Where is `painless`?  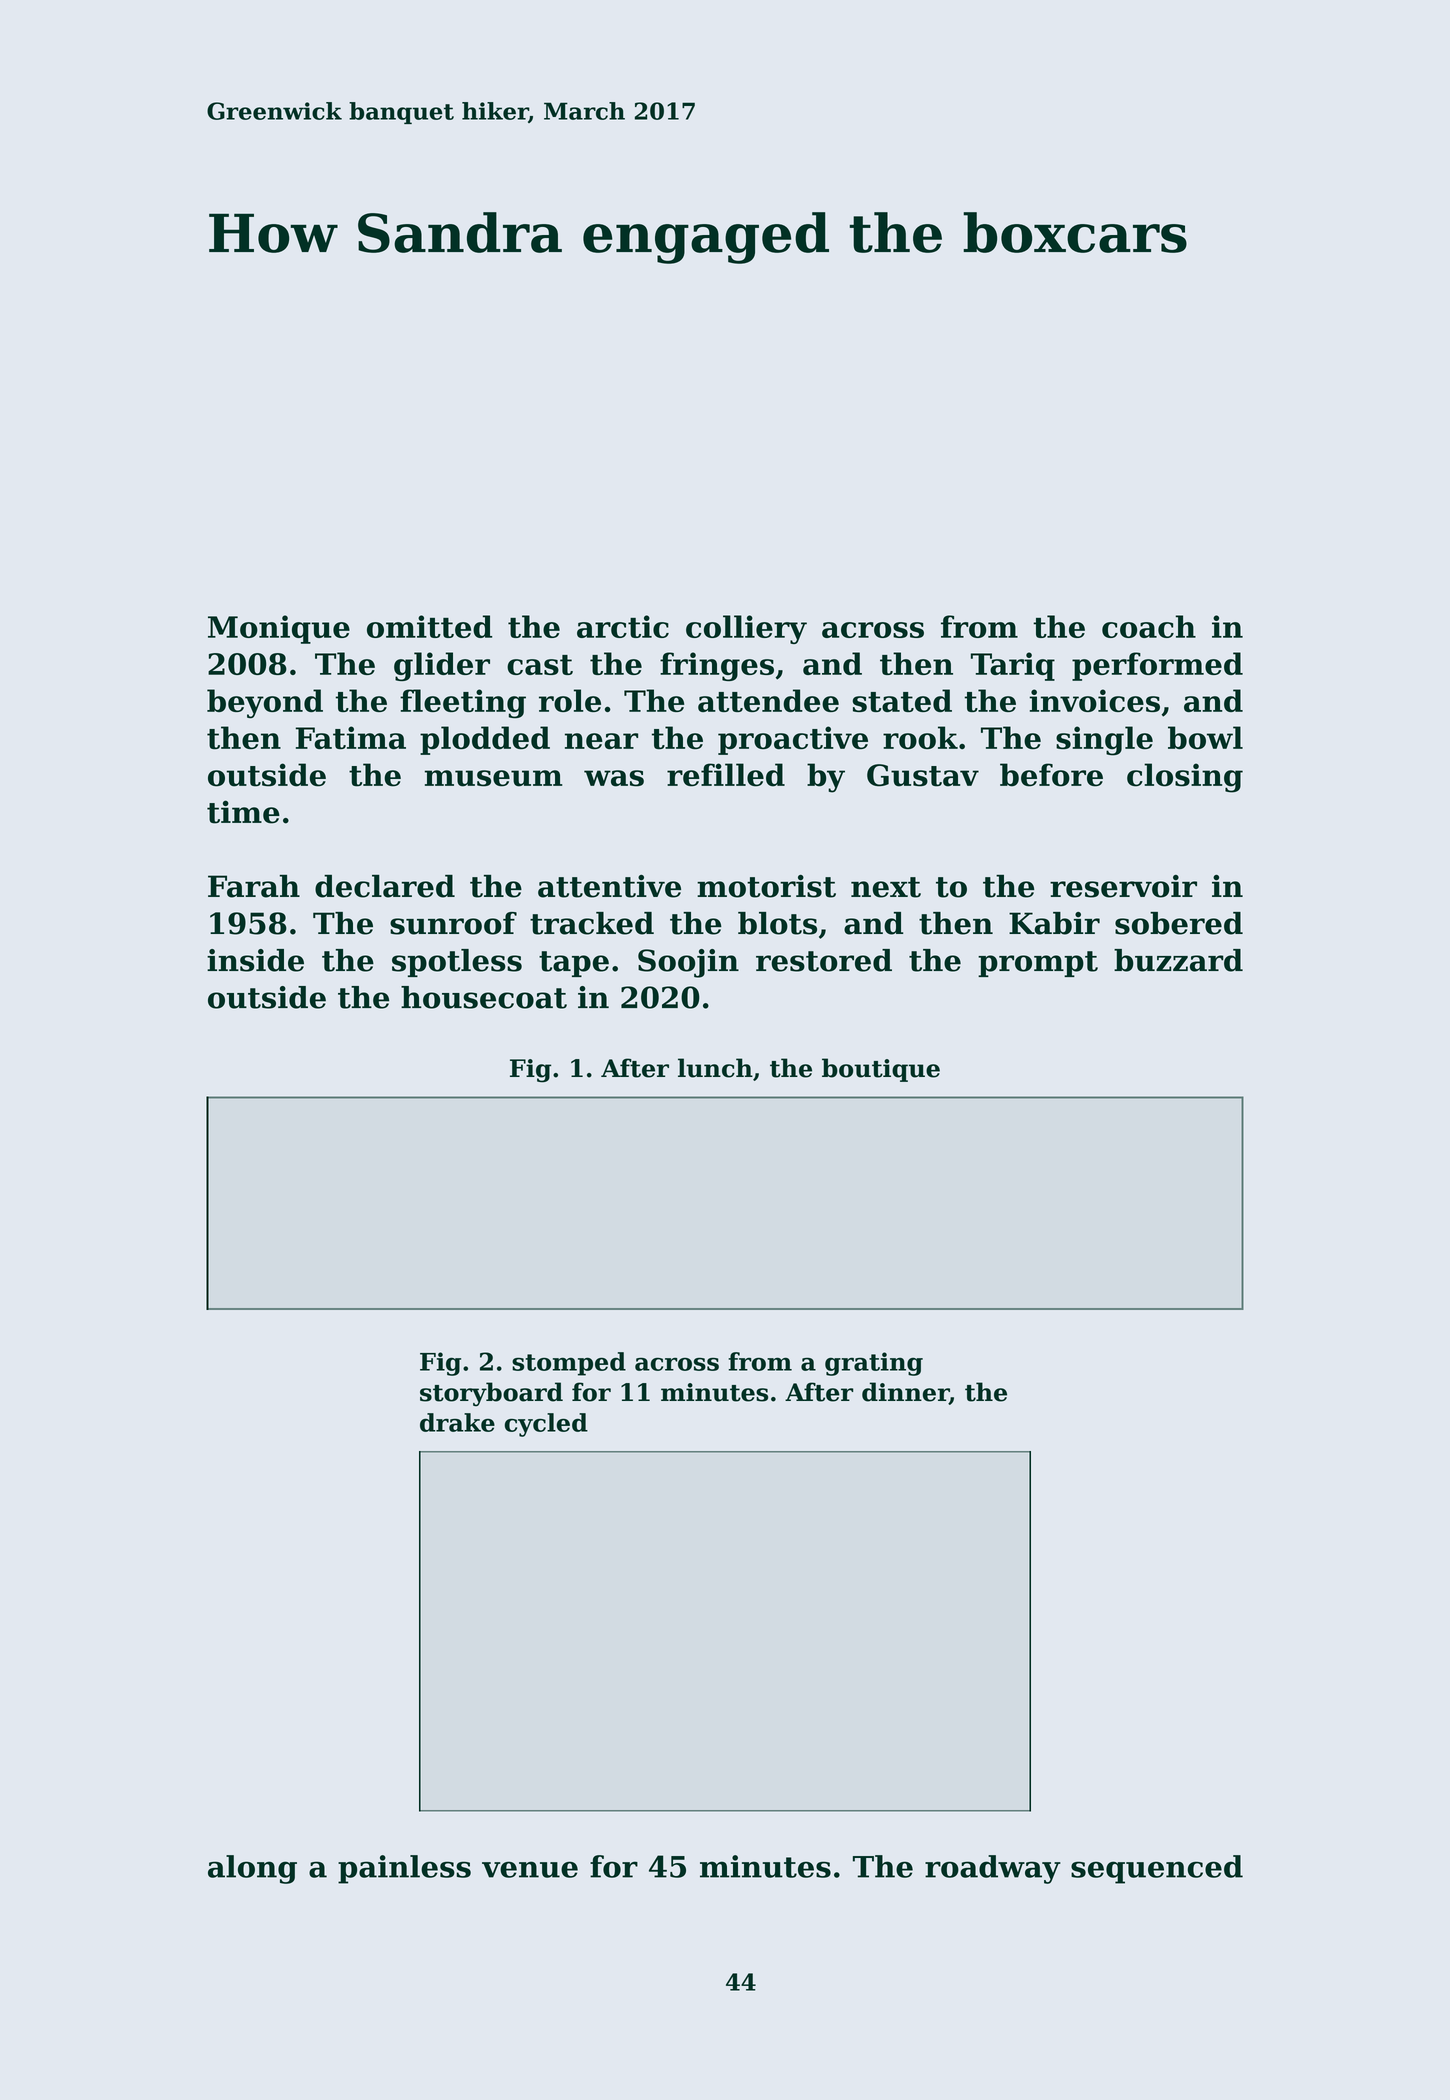
painless is located at coordinates (404, 1869).
